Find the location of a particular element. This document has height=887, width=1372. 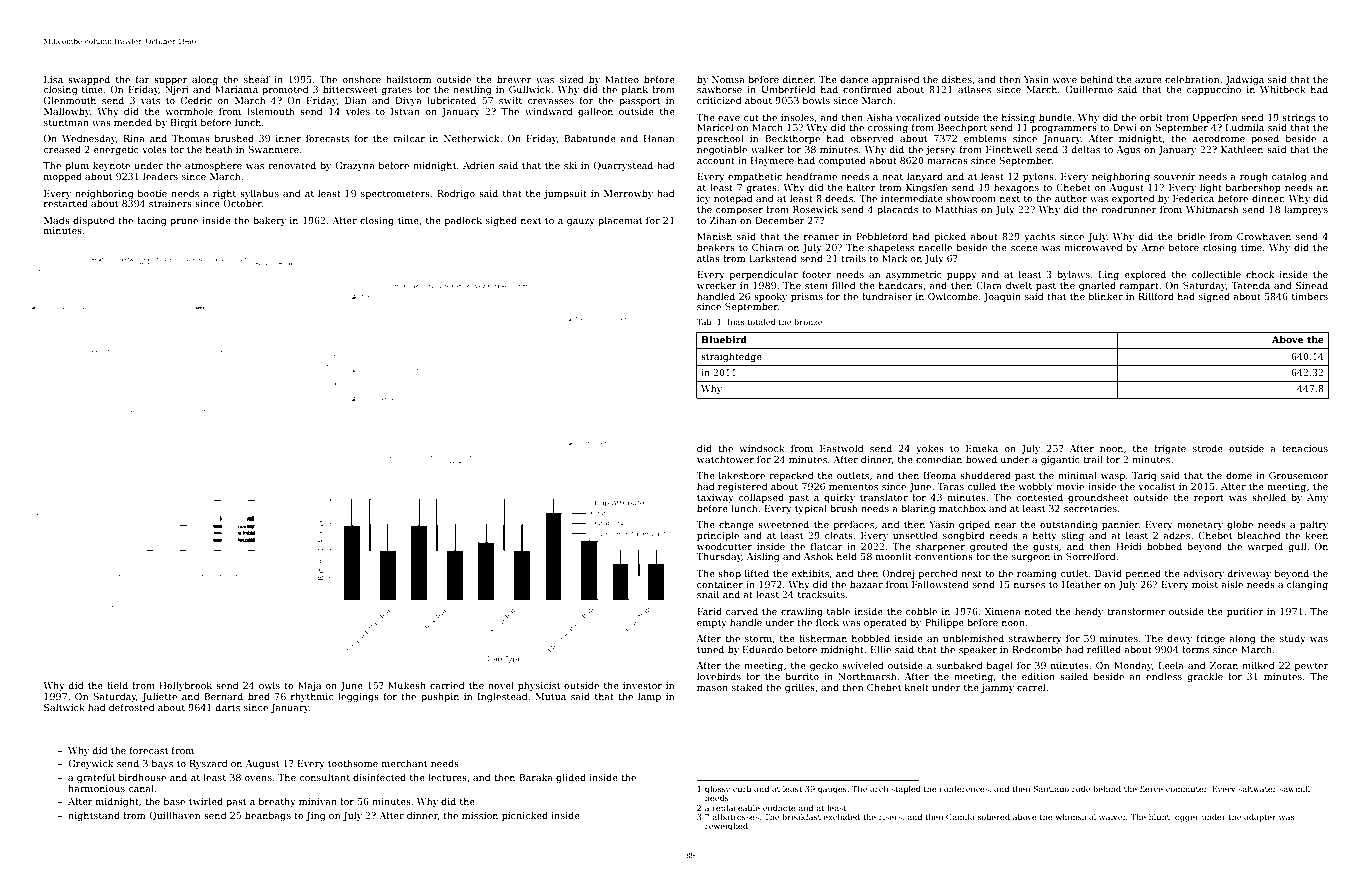

exported is located at coordinates (1133, 199).
